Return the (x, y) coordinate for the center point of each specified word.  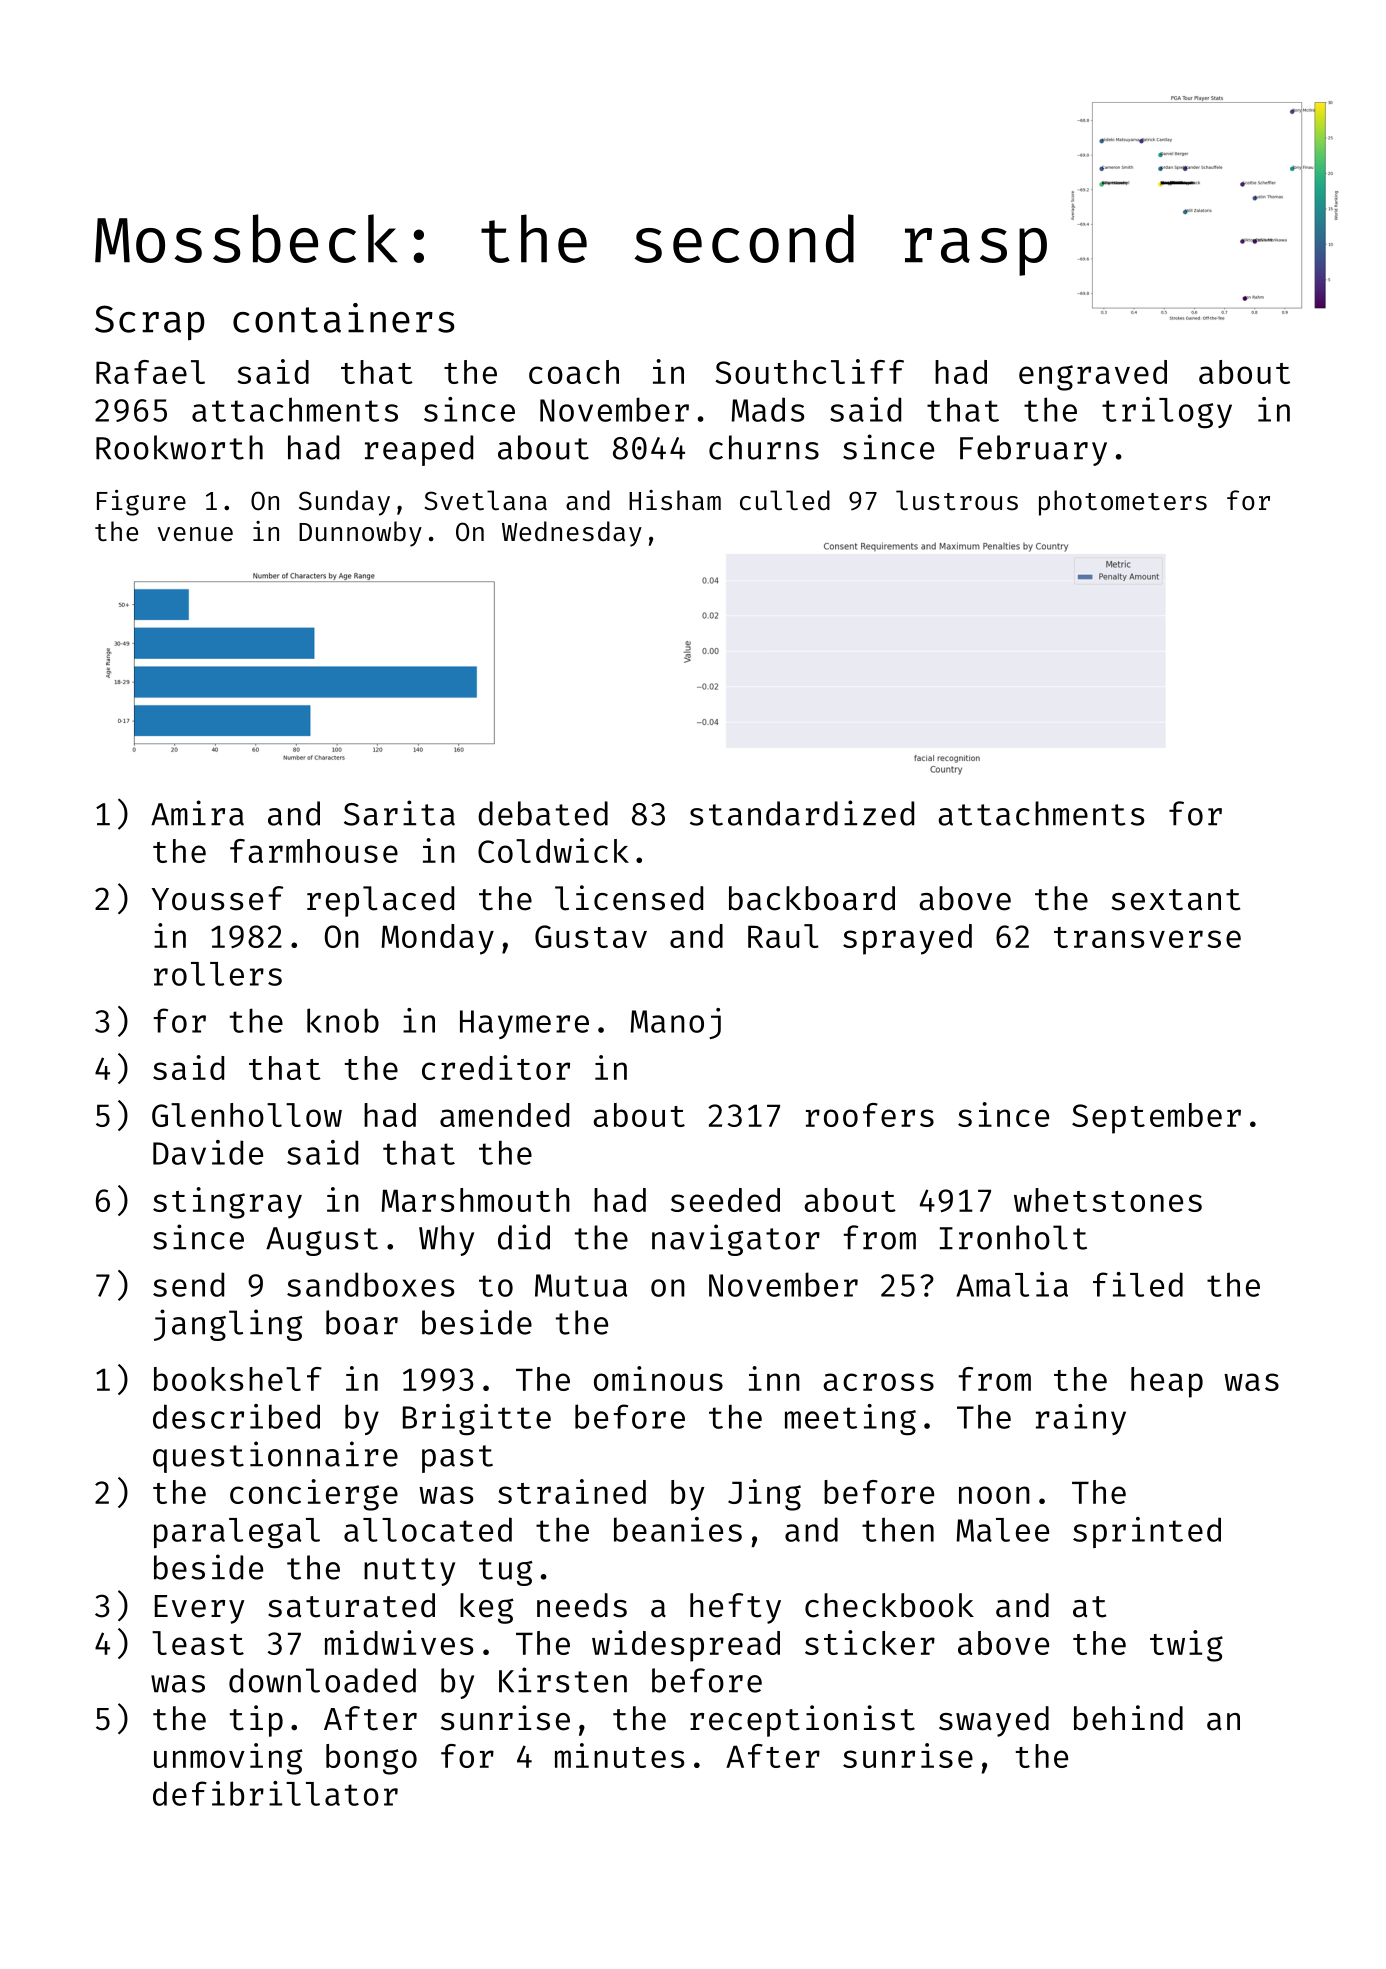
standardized (802, 813)
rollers (218, 974)
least (198, 1643)
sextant (1176, 900)
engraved (1093, 375)
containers (344, 318)
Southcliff (809, 371)
